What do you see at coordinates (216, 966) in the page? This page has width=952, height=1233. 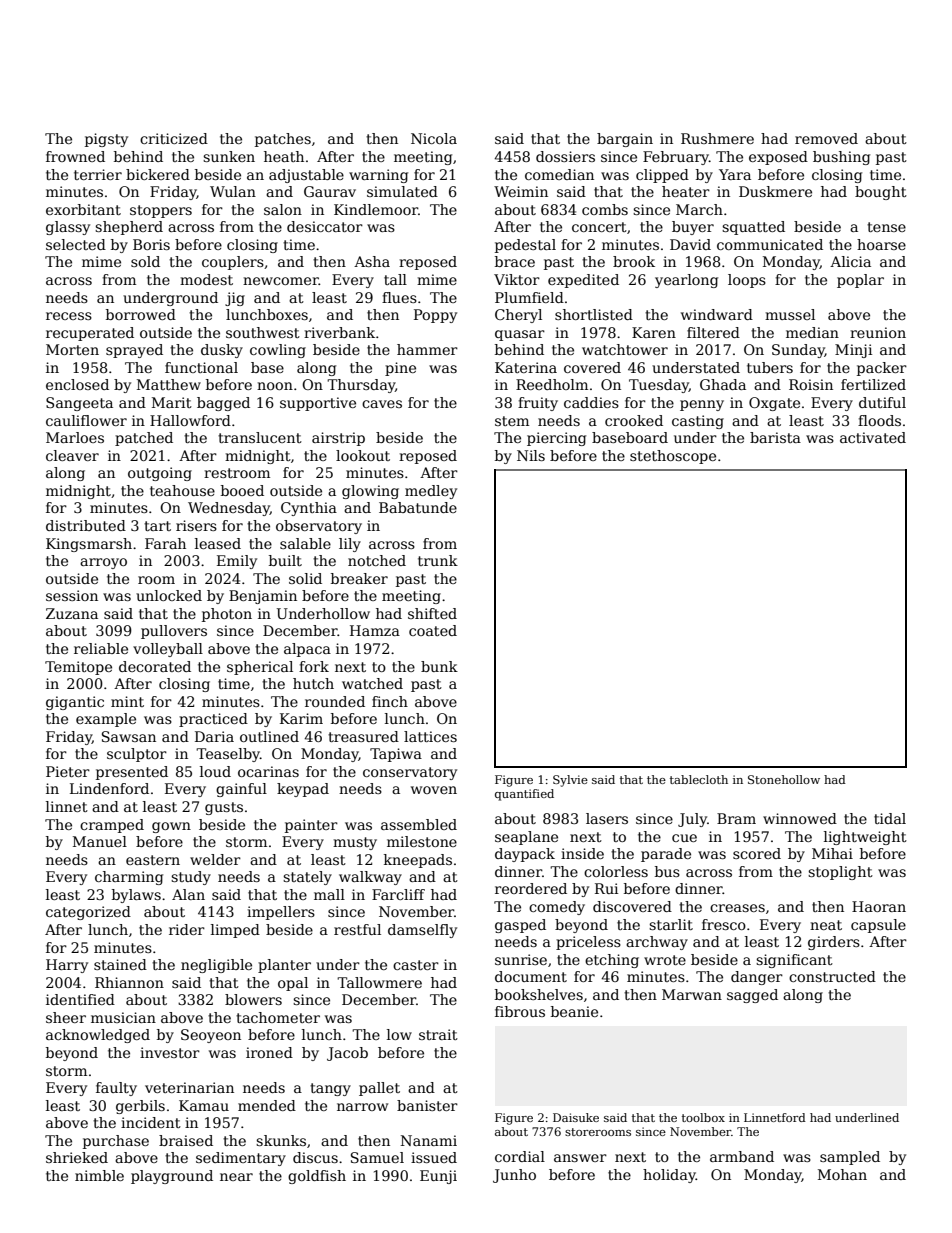 I see `negligible` at bounding box center [216, 966].
